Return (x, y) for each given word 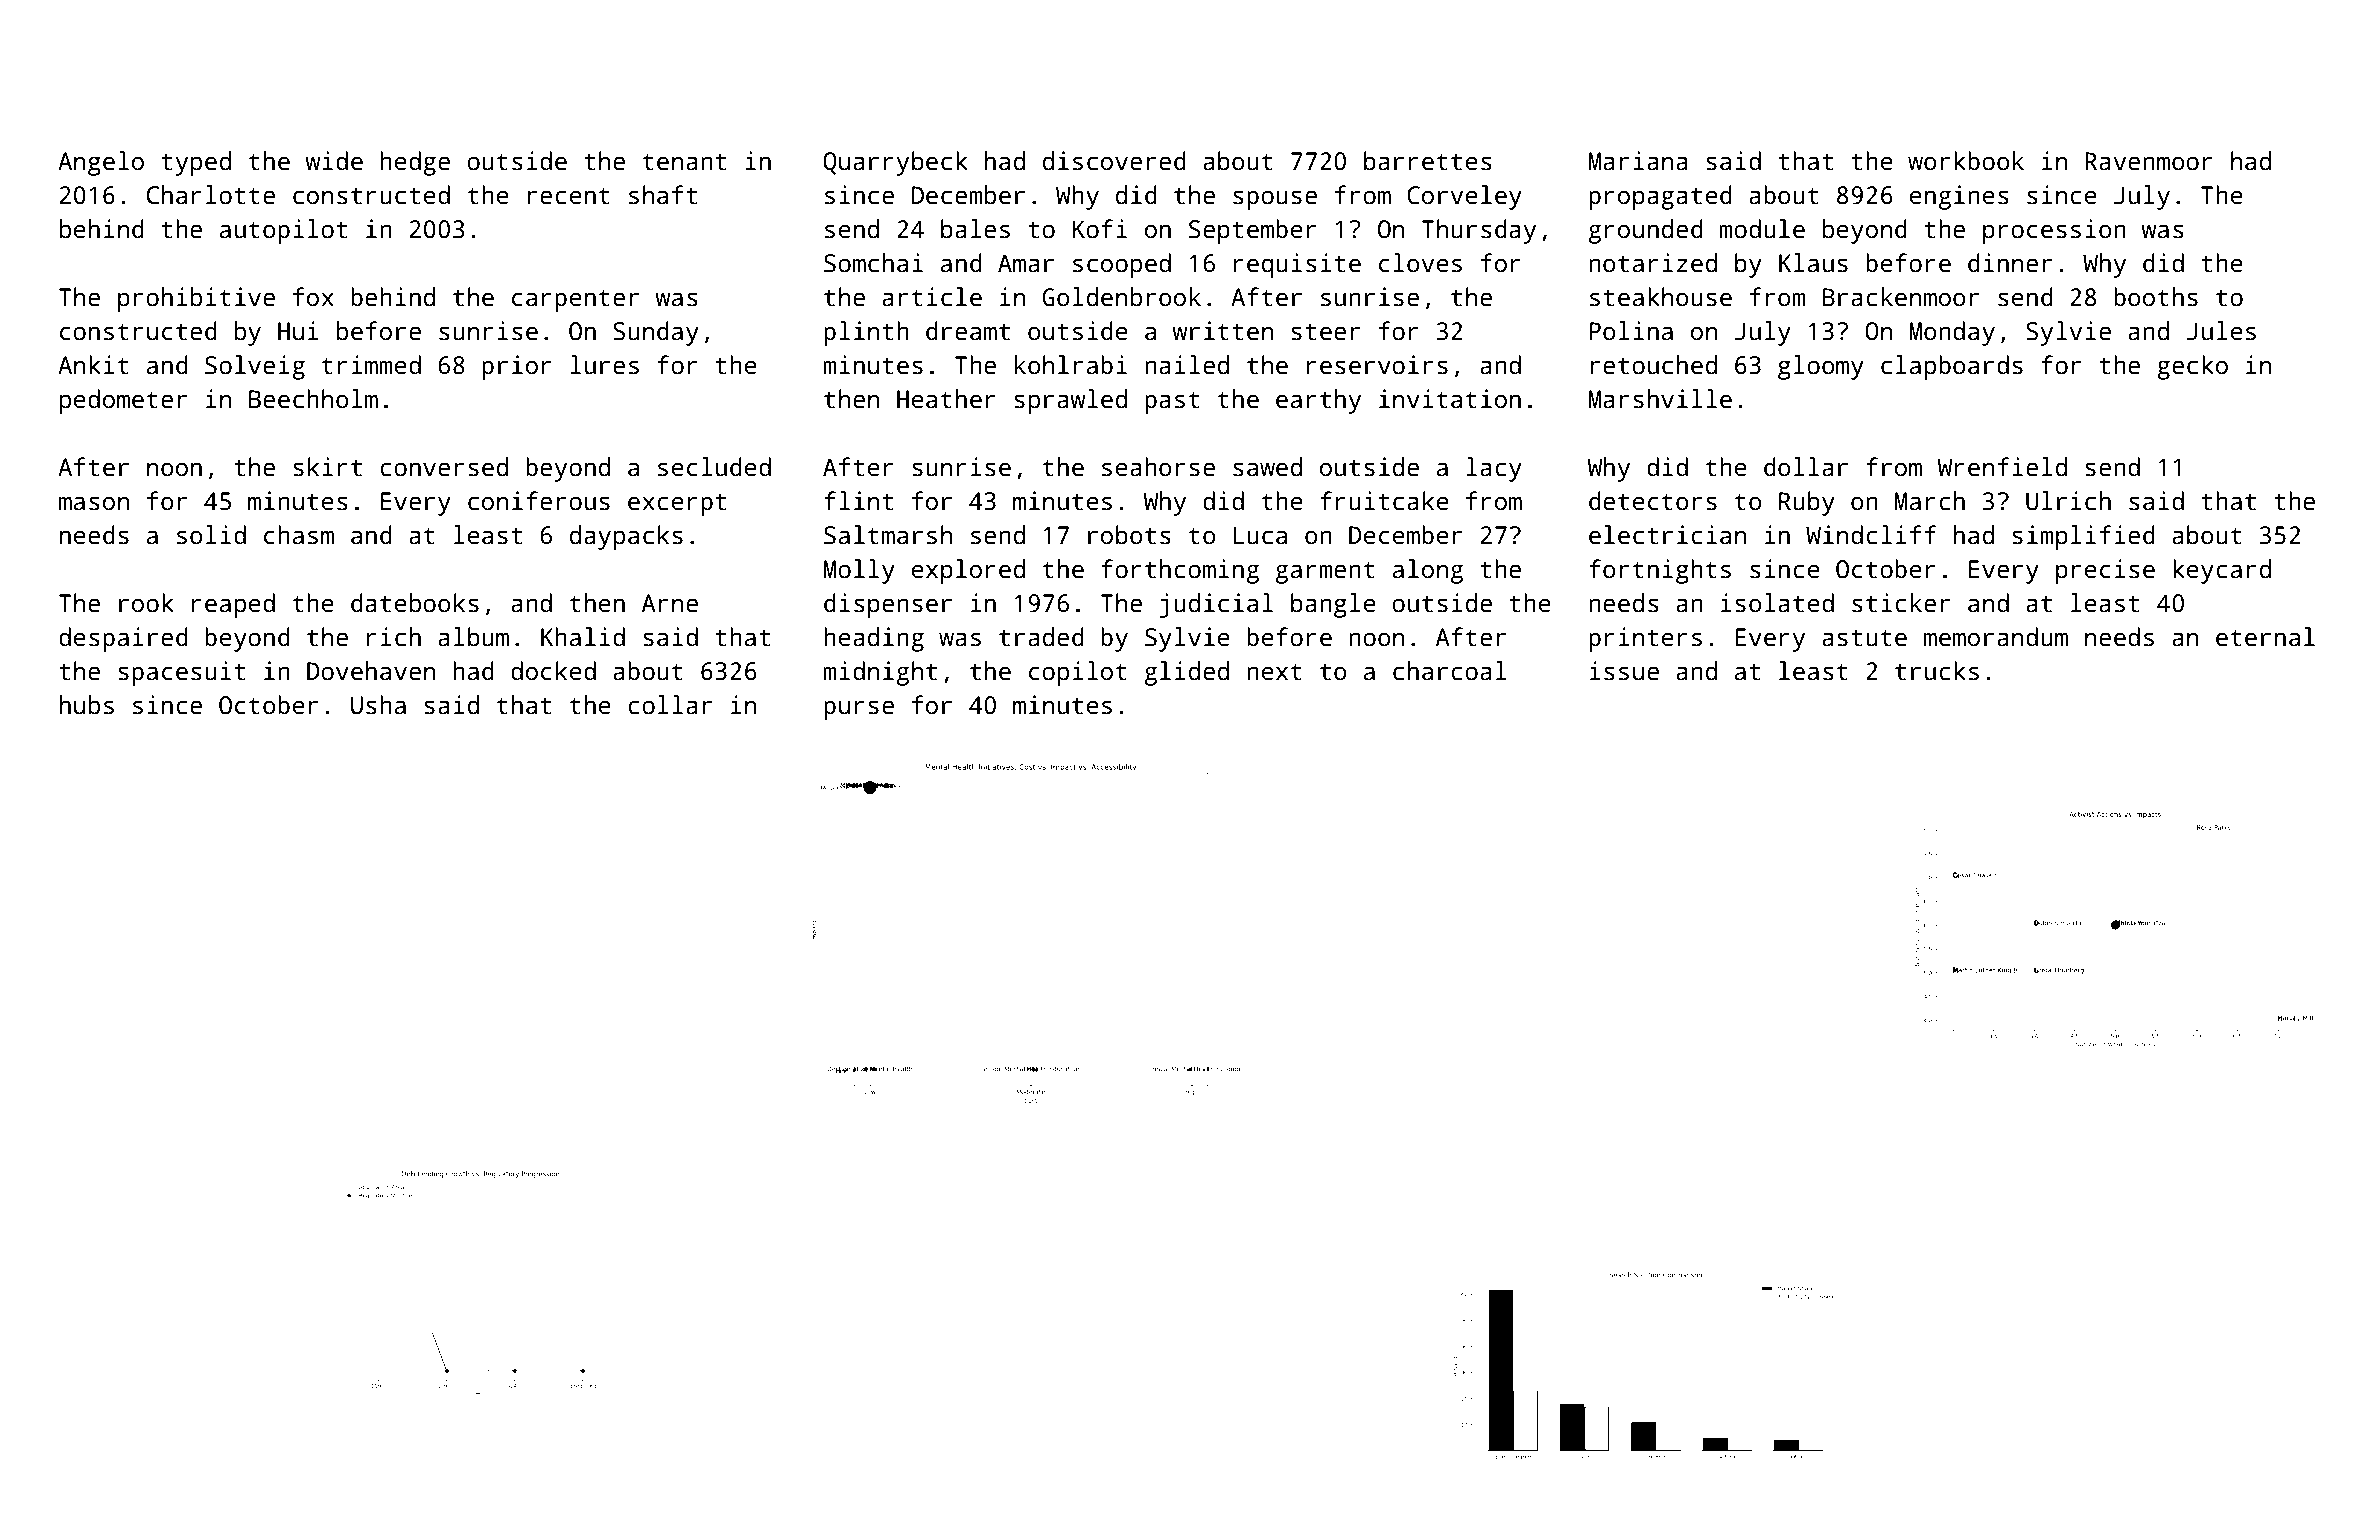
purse (859, 710)
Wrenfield (2002, 467)
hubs (87, 705)
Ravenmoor (2149, 161)
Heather (946, 399)
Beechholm (313, 399)
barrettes (1428, 161)
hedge (415, 163)
